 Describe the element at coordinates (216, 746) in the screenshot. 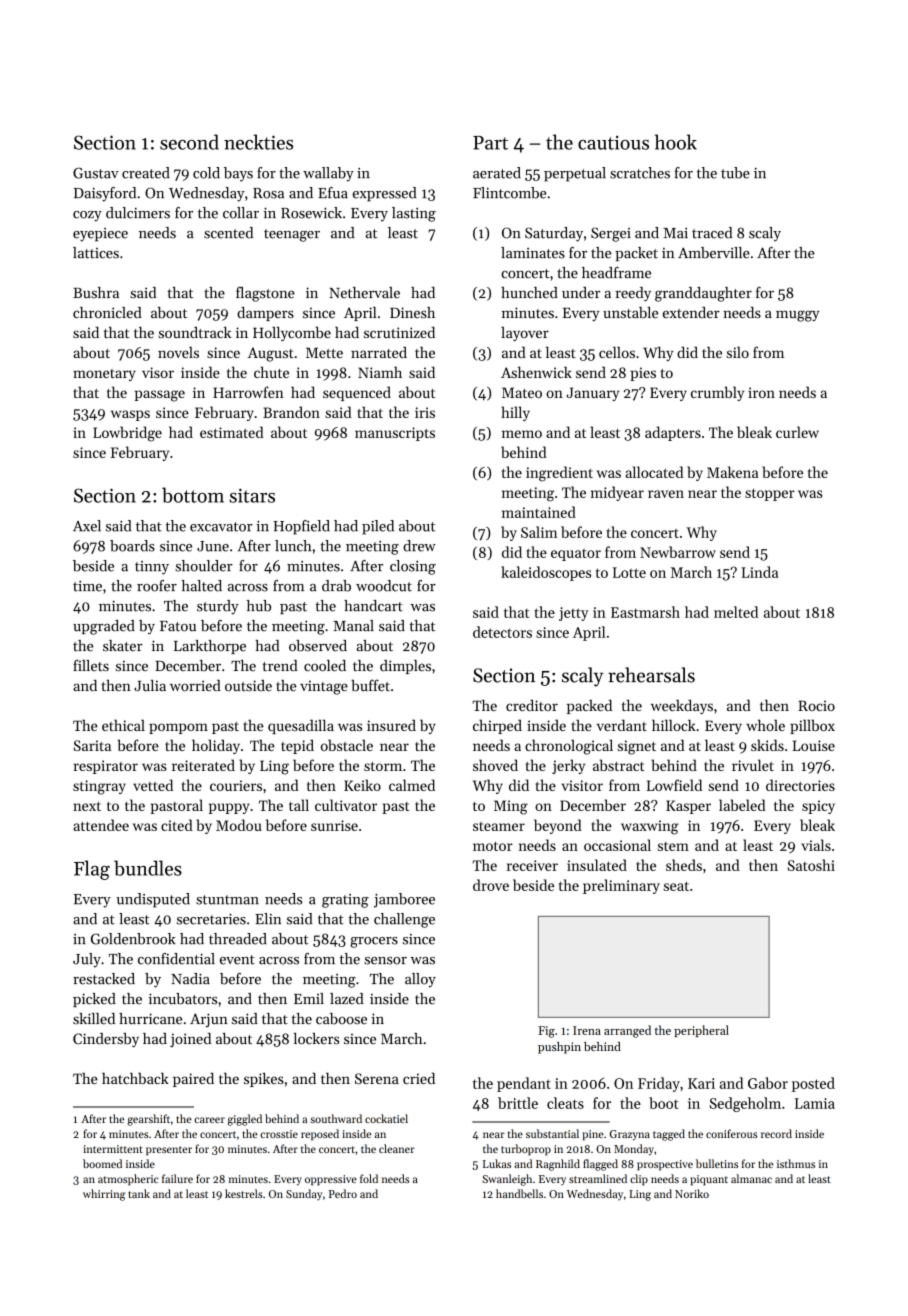

I see `holiday` at that location.
